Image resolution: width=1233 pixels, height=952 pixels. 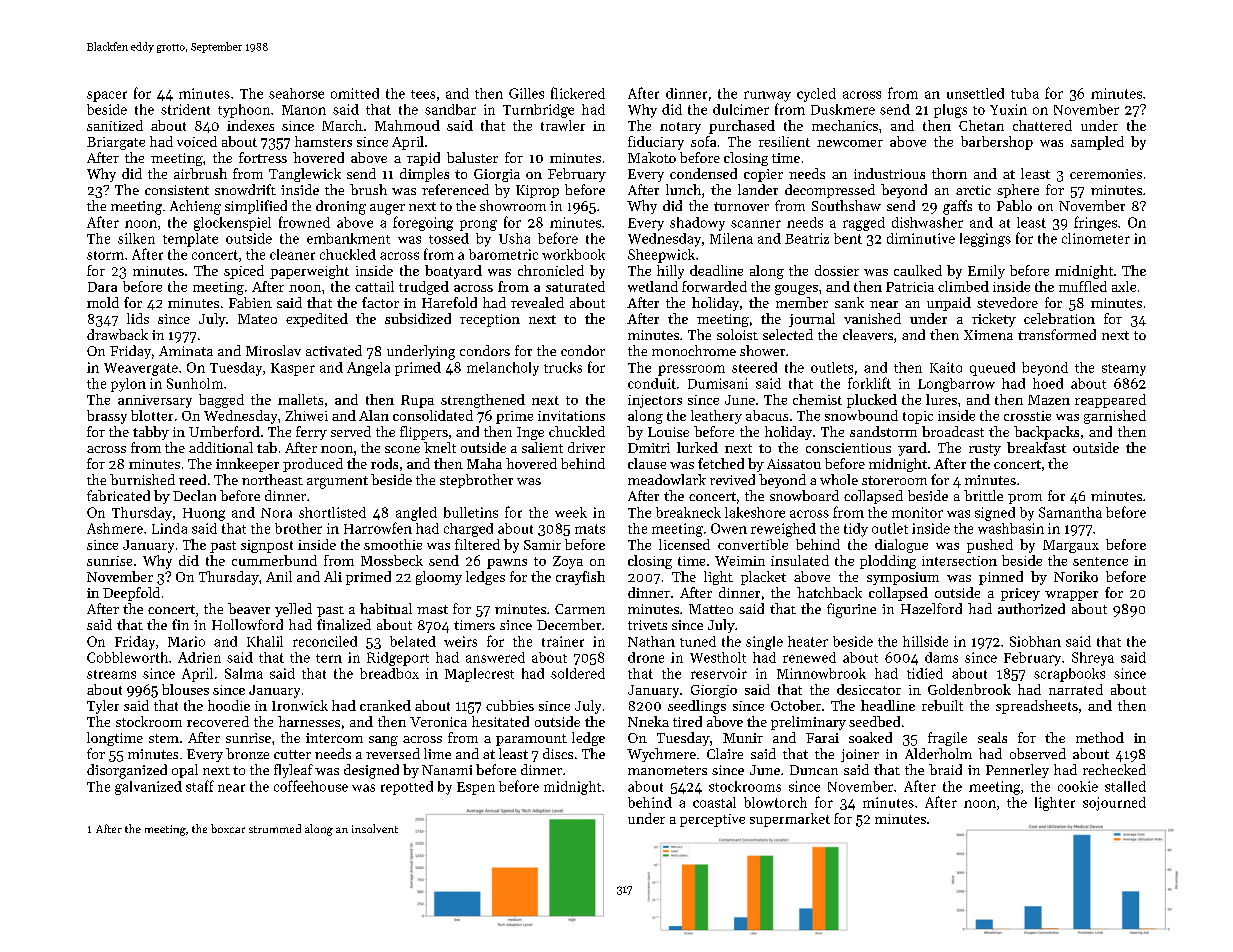 I want to click on Weavergate, so click(x=141, y=369).
